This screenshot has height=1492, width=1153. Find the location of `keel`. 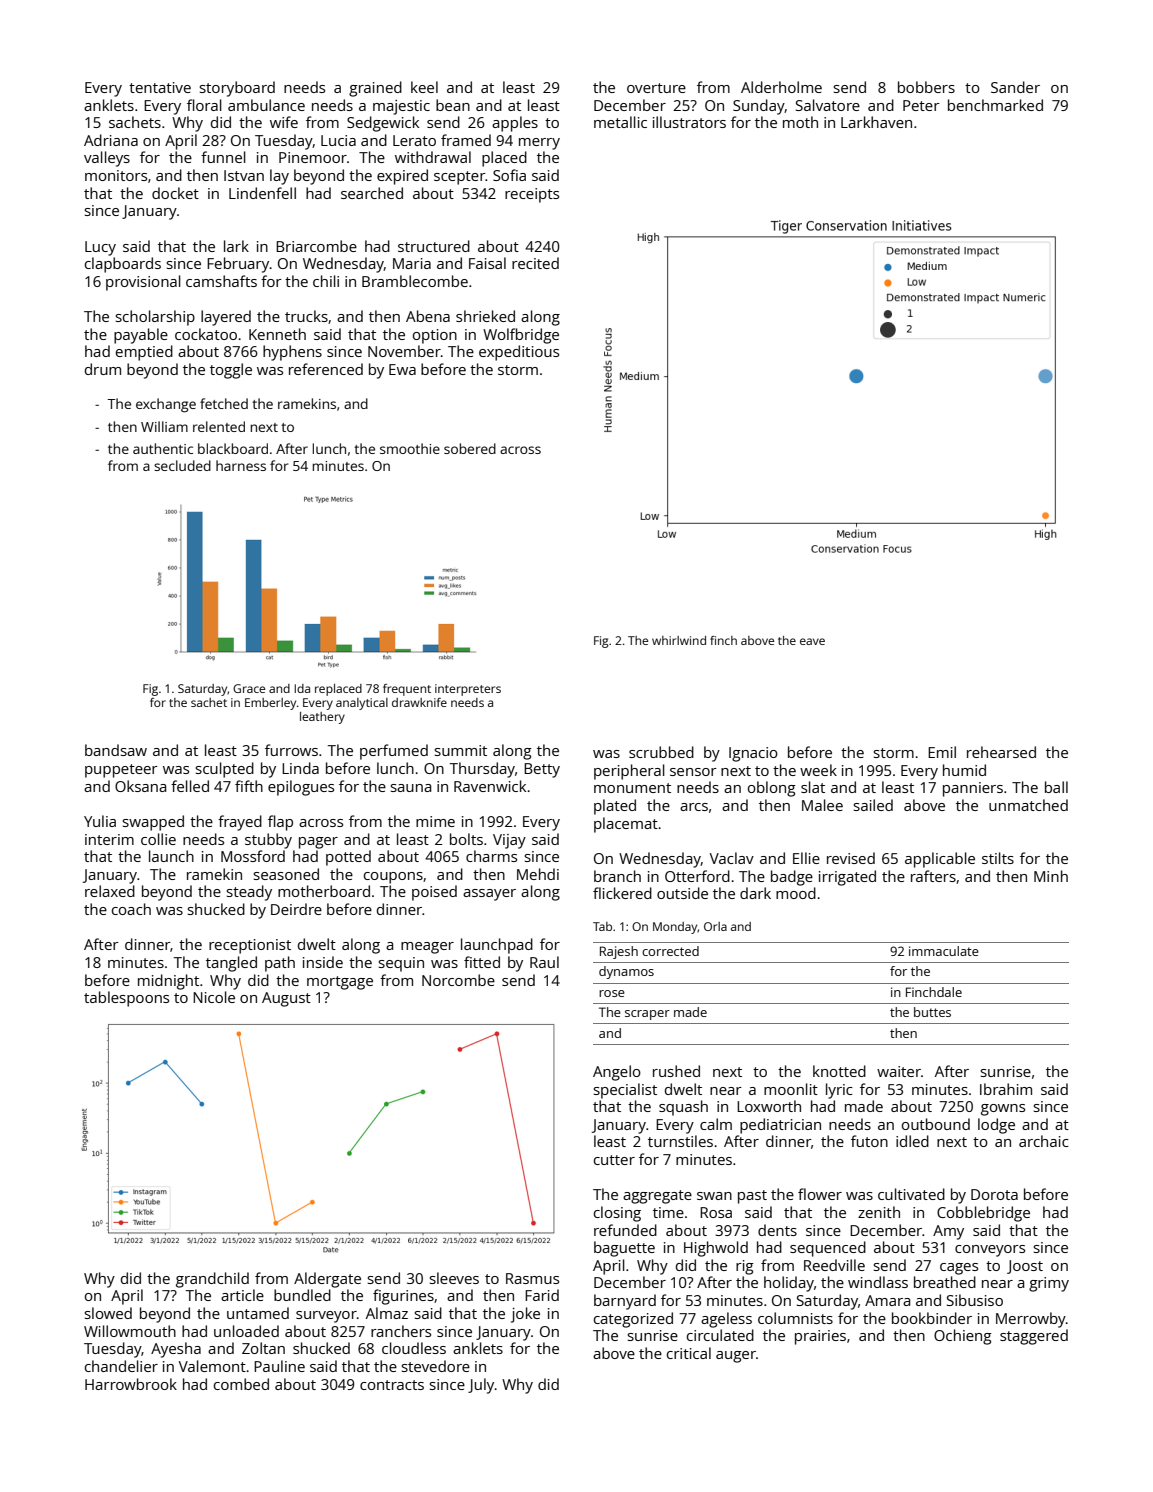

keel is located at coordinates (424, 87).
